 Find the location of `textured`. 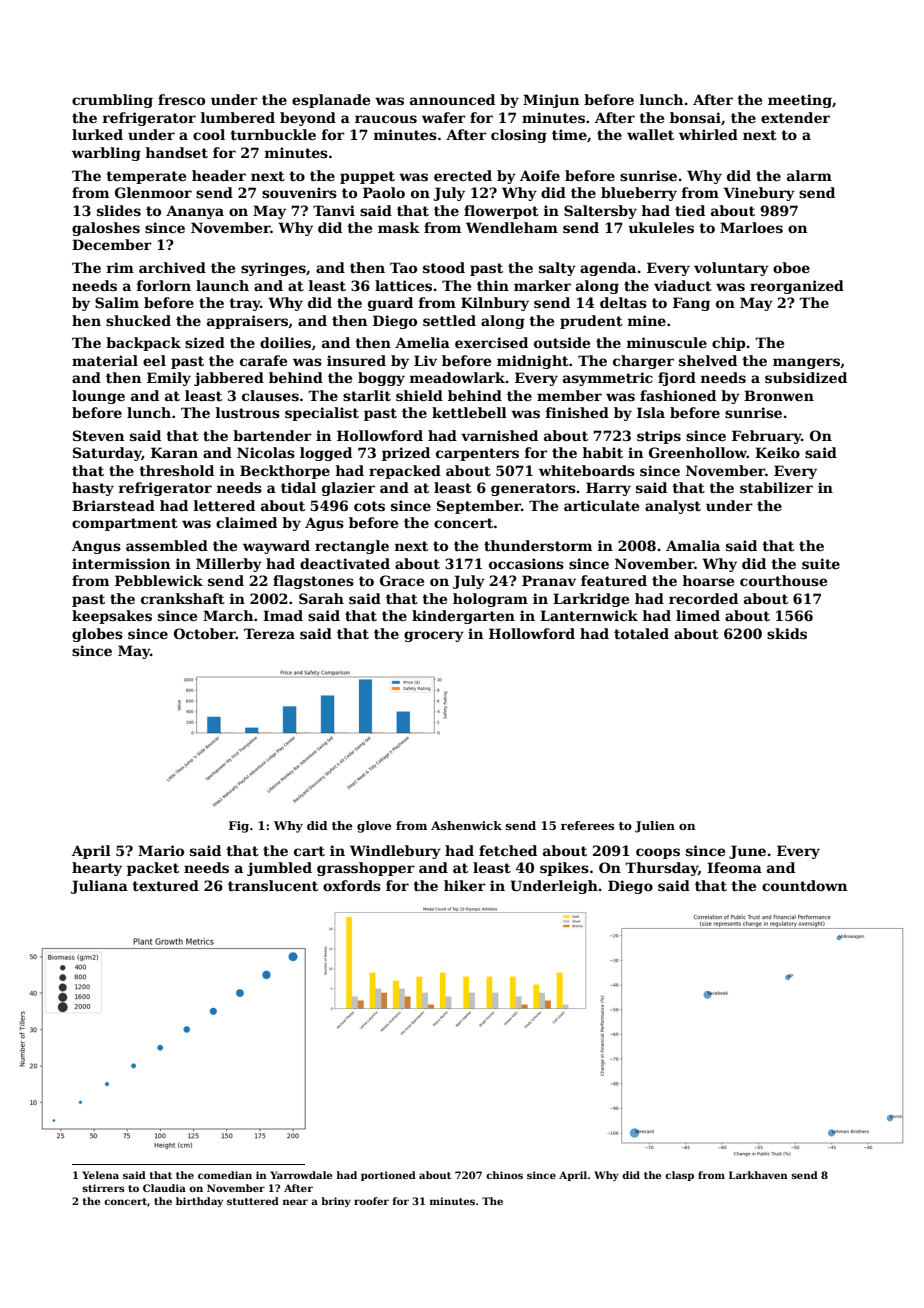

textured is located at coordinates (165, 885).
